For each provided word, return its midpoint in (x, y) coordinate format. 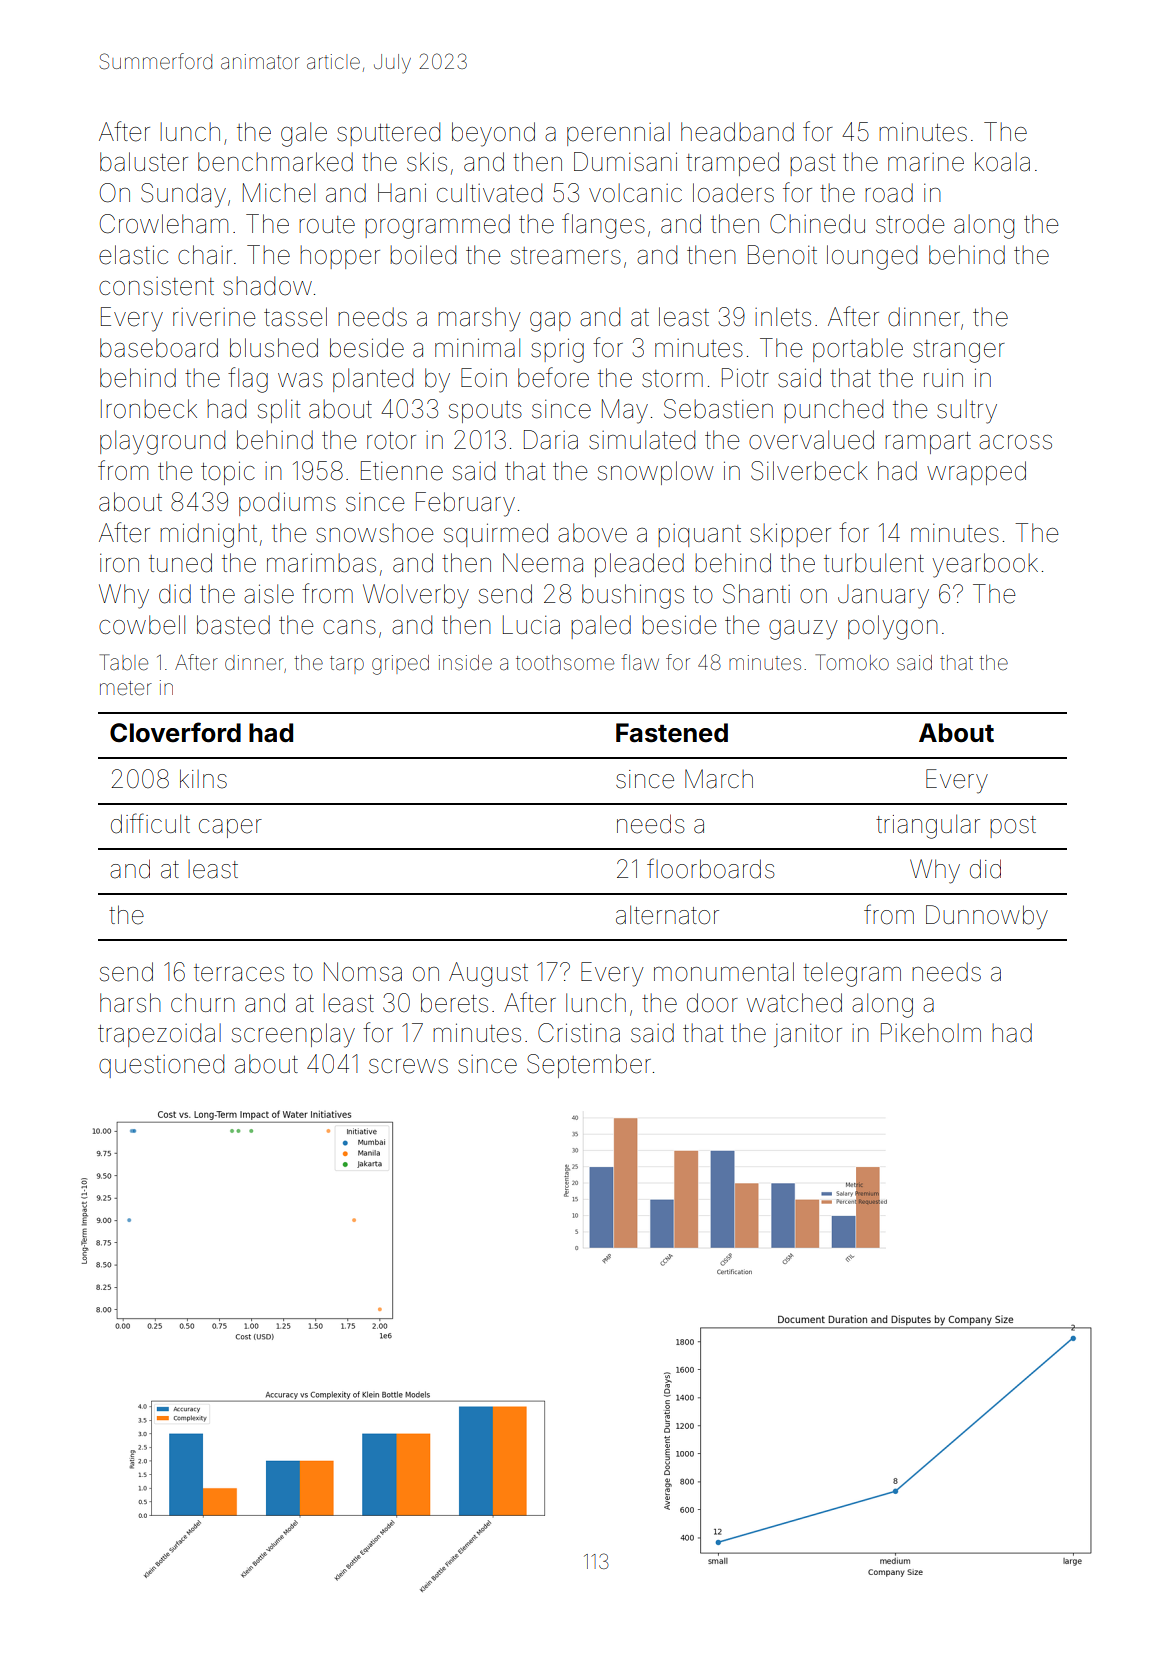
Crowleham (164, 224)
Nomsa (363, 972)
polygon (893, 627)
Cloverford (175, 732)
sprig (557, 350)
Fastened (672, 733)
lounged (872, 257)
